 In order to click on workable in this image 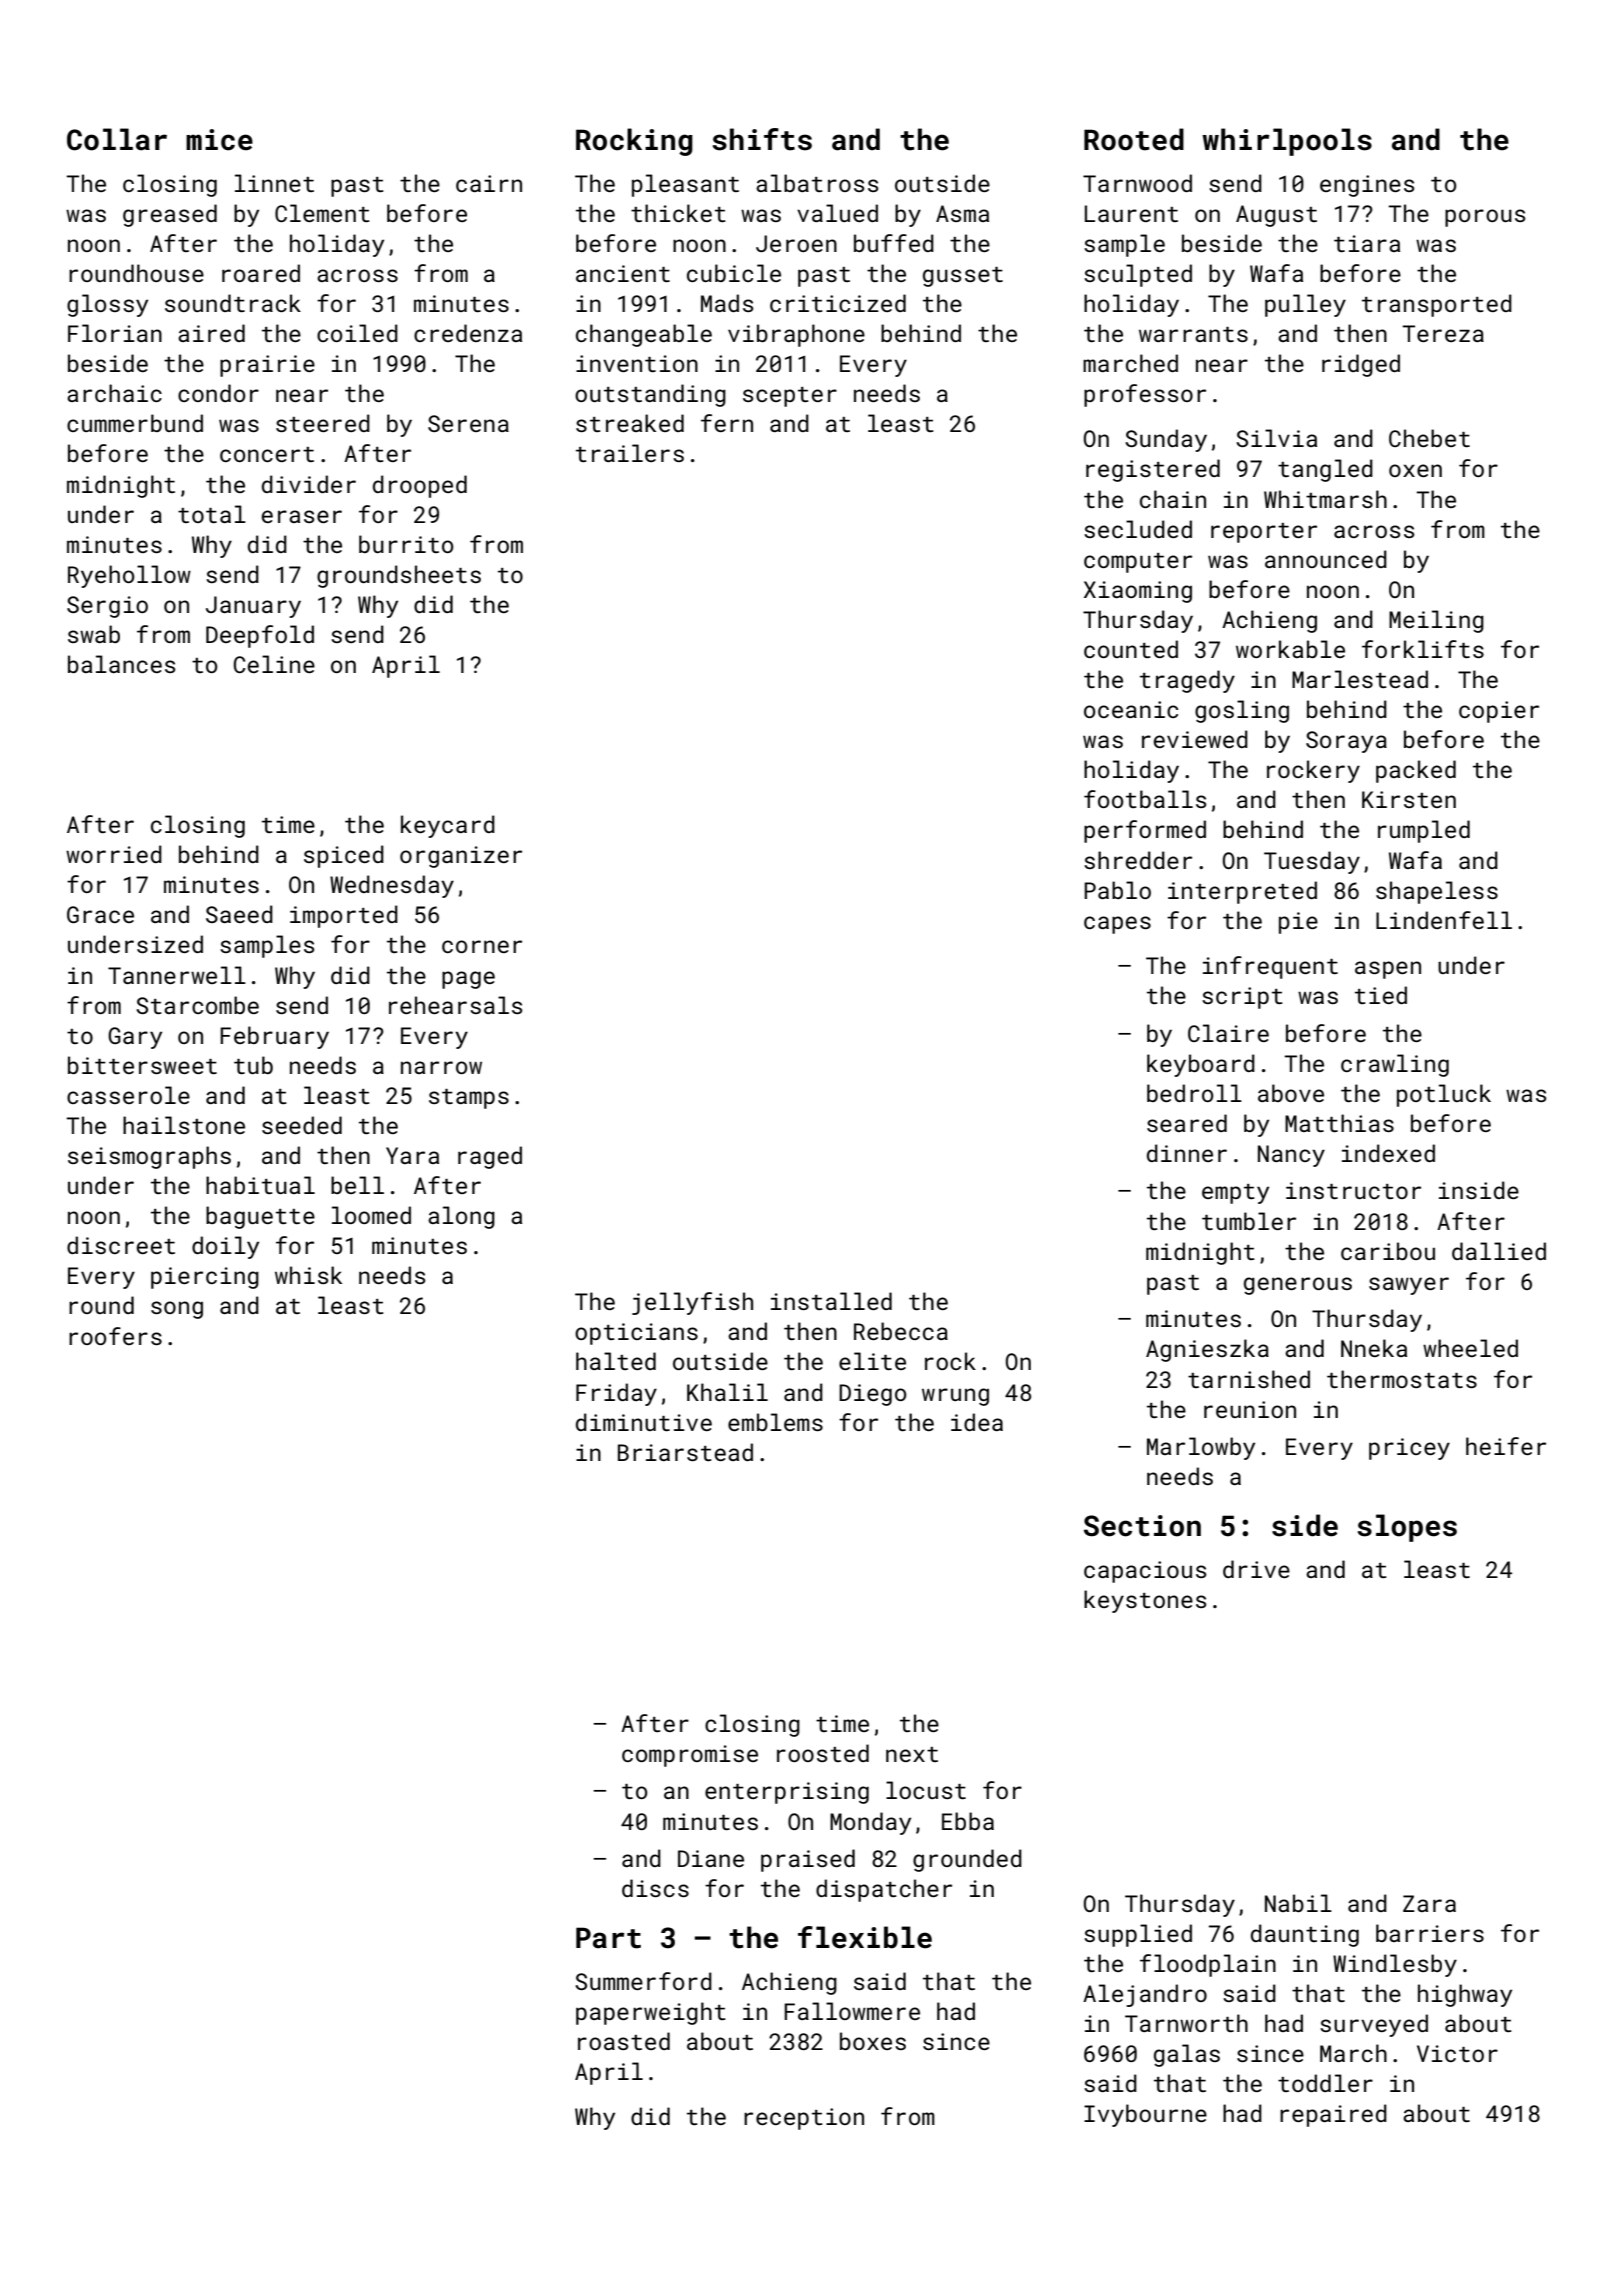, I will do `click(1290, 649)`.
